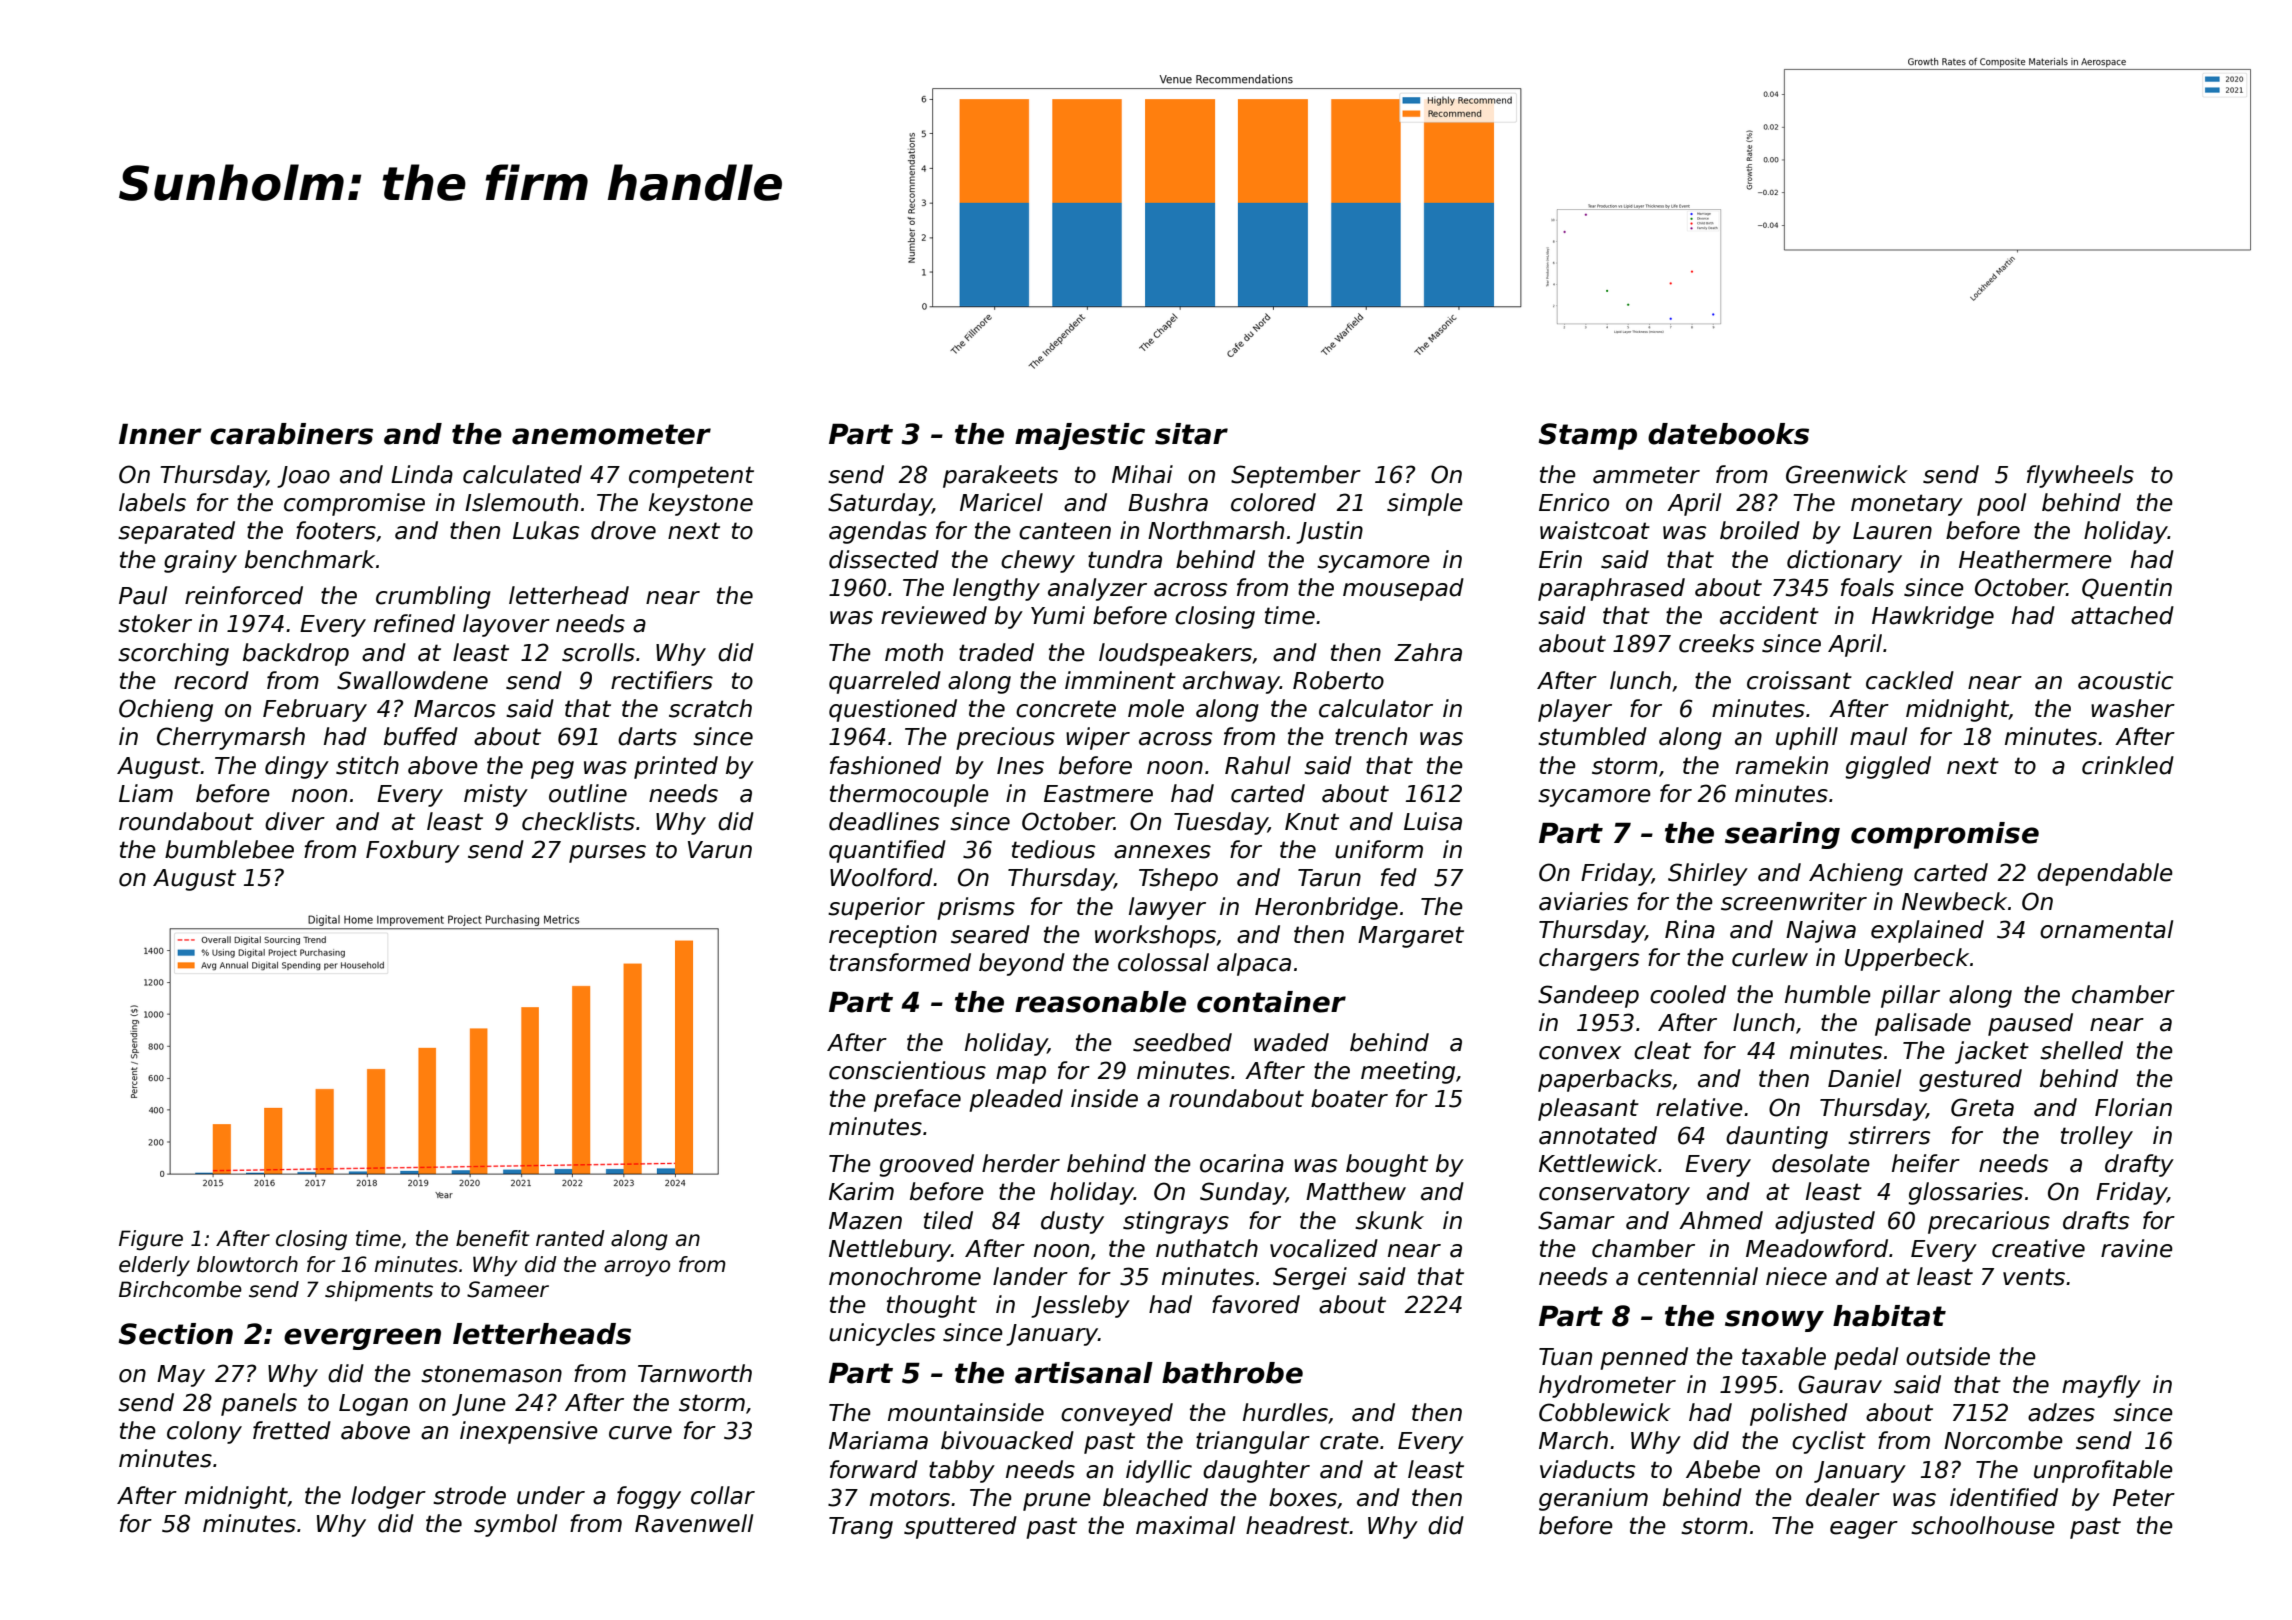 The height and width of the screenshot is (1620, 2292). I want to click on mousepad, so click(1403, 589).
